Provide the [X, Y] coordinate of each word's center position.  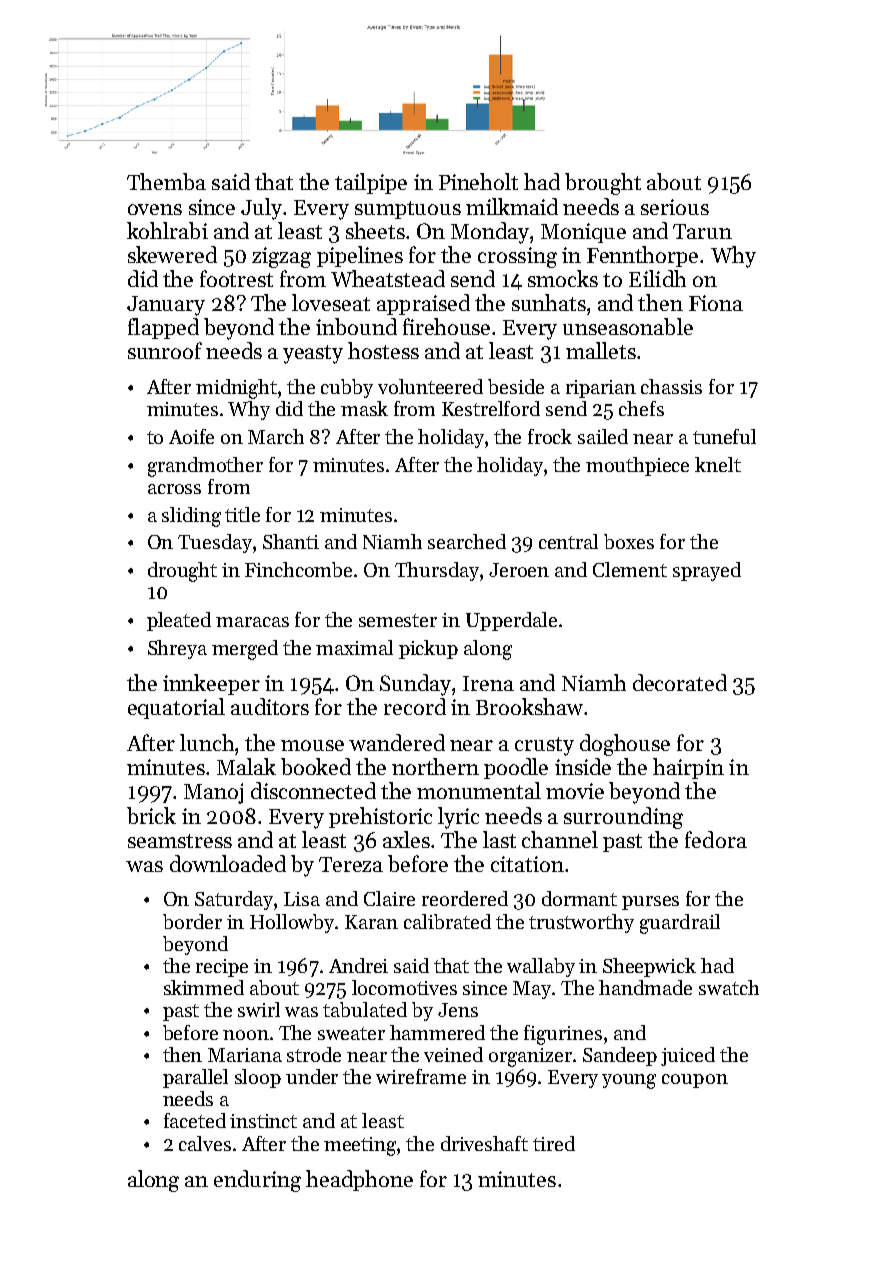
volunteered [430, 386]
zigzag [281, 257]
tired [554, 1143]
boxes [629, 541]
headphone [359, 1180]
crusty [544, 746]
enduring [257, 1181]
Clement [630, 569]
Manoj [213, 793]
